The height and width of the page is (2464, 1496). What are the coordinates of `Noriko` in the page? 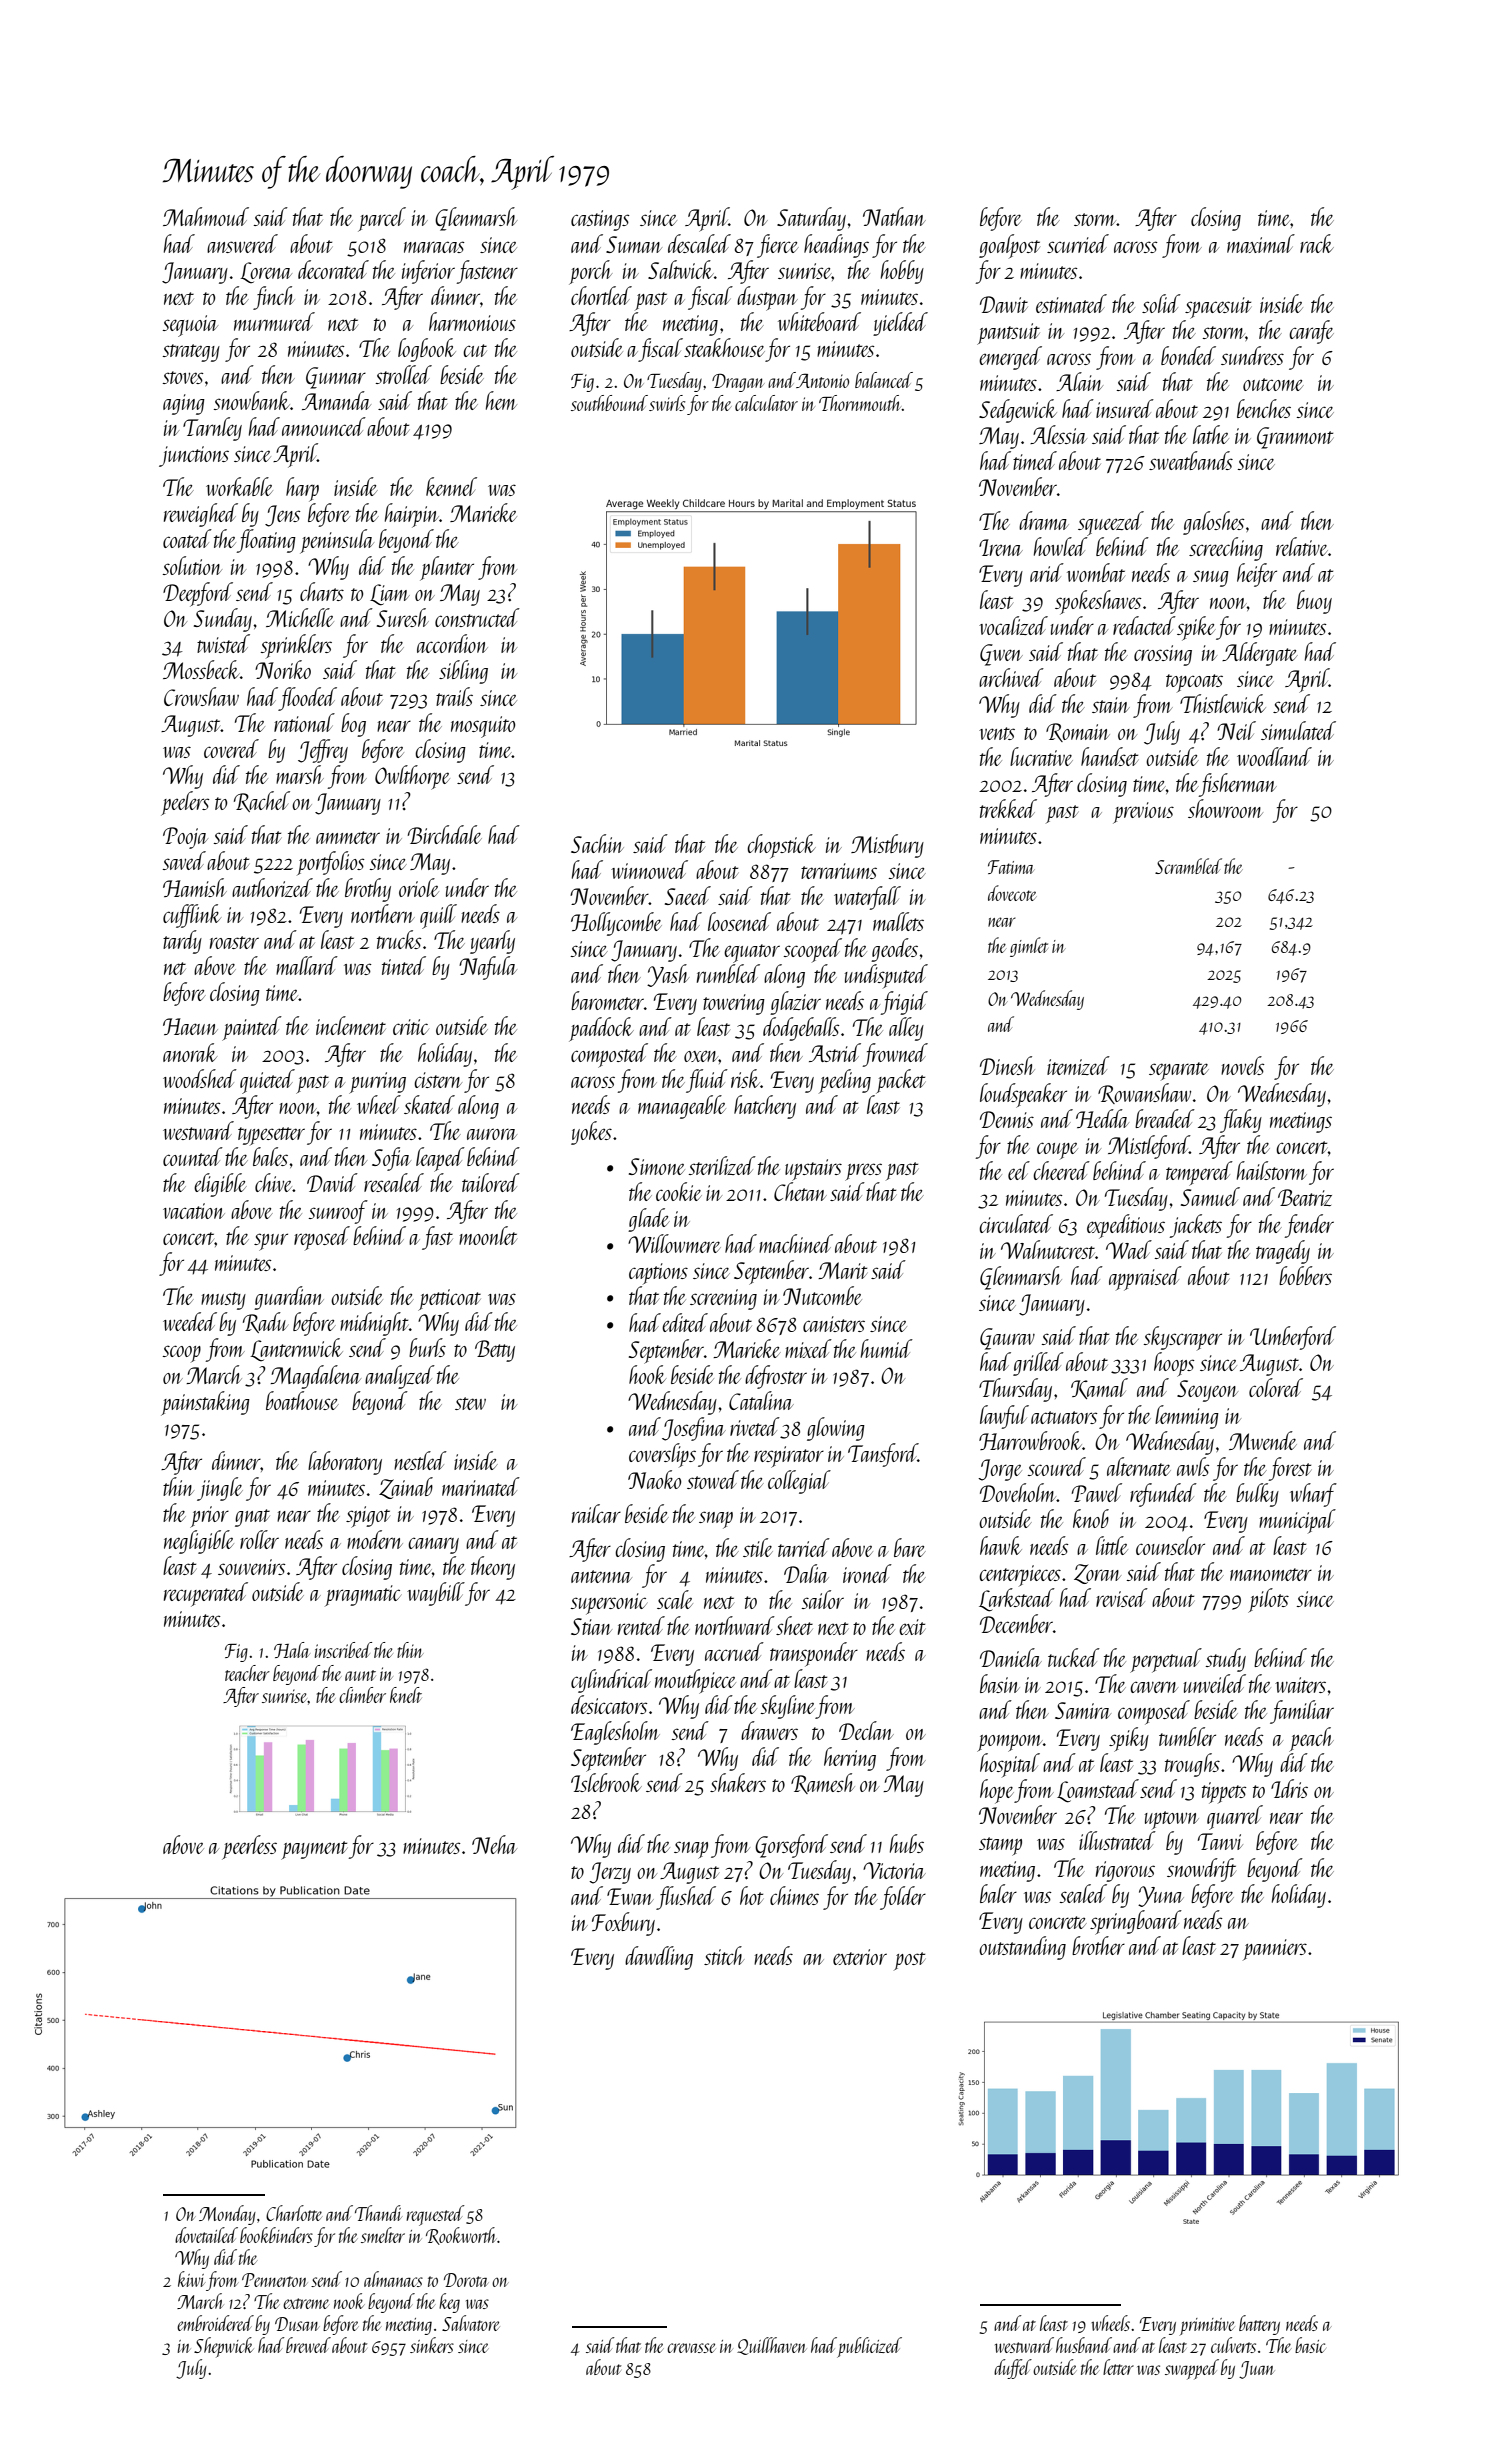 It's located at (283, 669).
